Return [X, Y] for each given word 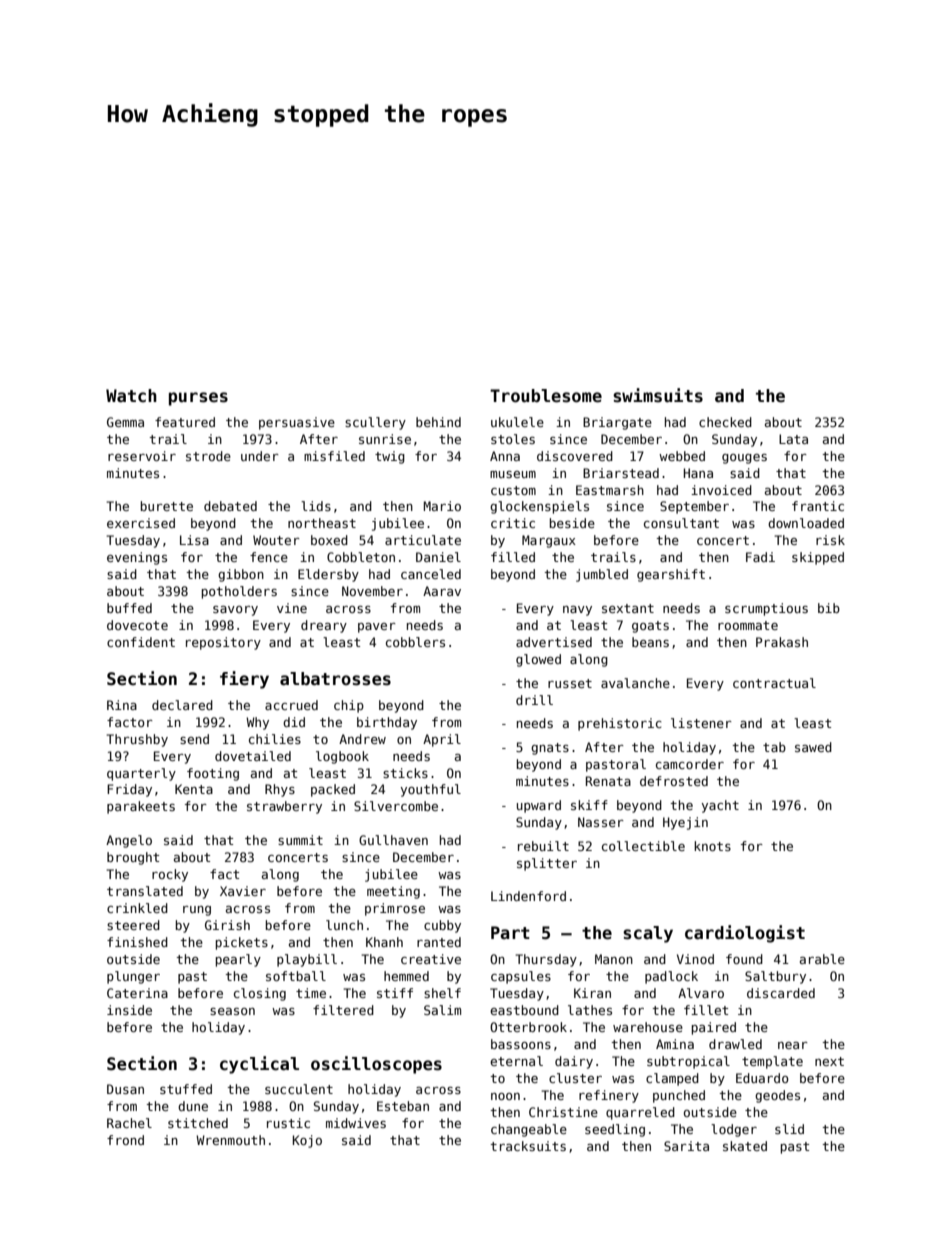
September [694, 507]
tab [774, 747]
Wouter [276, 540]
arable [822, 959]
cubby [442, 926]
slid [789, 1129]
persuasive [297, 423]
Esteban [403, 1106]
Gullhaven [393, 840]
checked [725, 422]
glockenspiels [539, 507]
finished [137, 942]
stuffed [186, 1089]
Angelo [129, 841]
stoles [513, 439]
